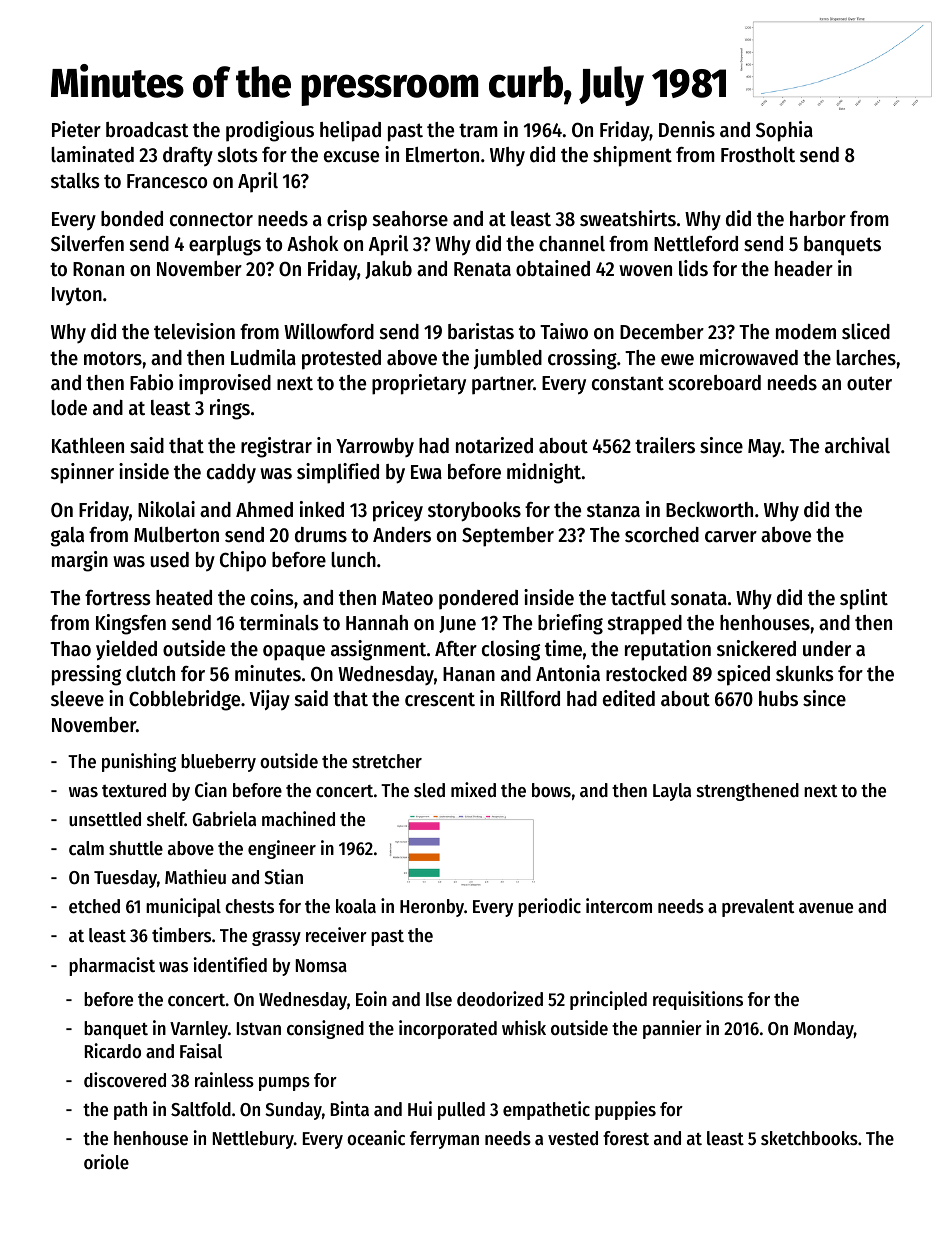 Image resolution: width=952 pixels, height=1233 pixels. What do you see at coordinates (77, 296) in the screenshot?
I see `Ivyton` at bounding box center [77, 296].
